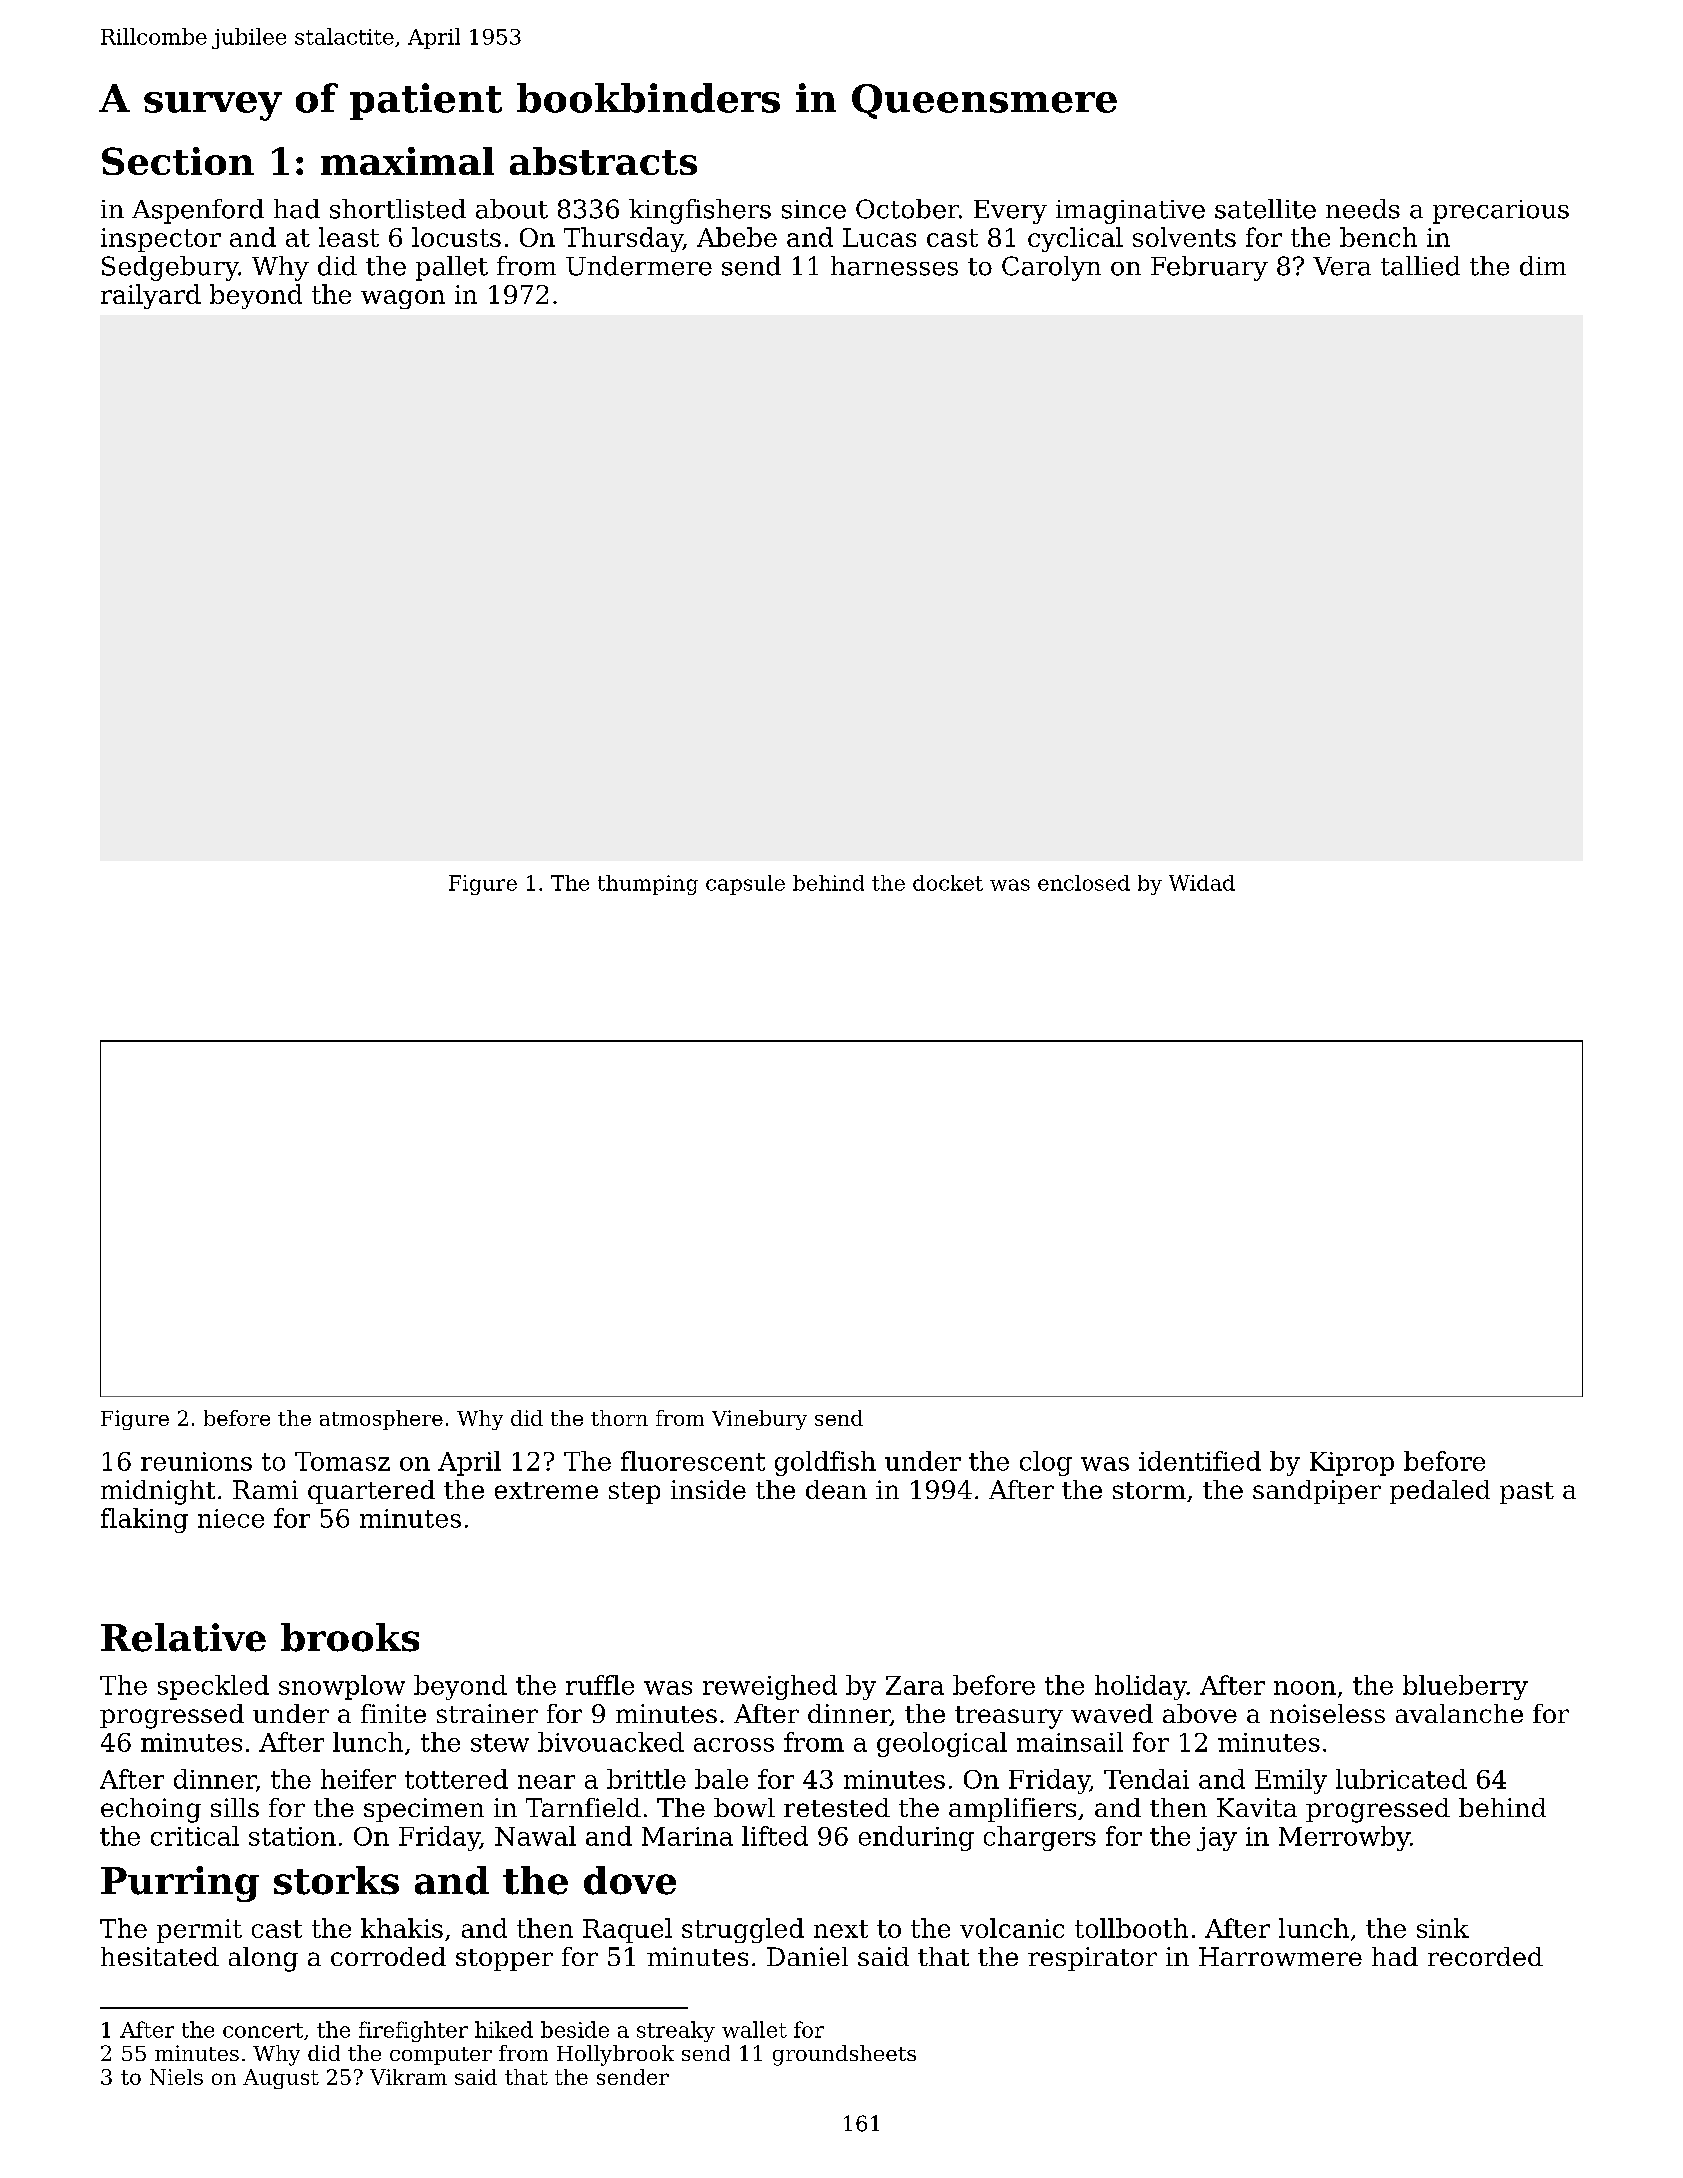 This image has width=1683, height=2178. What do you see at coordinates (1440, 1492) in the image?
I see `pedaled` at bounding box center [1440, 1492].
